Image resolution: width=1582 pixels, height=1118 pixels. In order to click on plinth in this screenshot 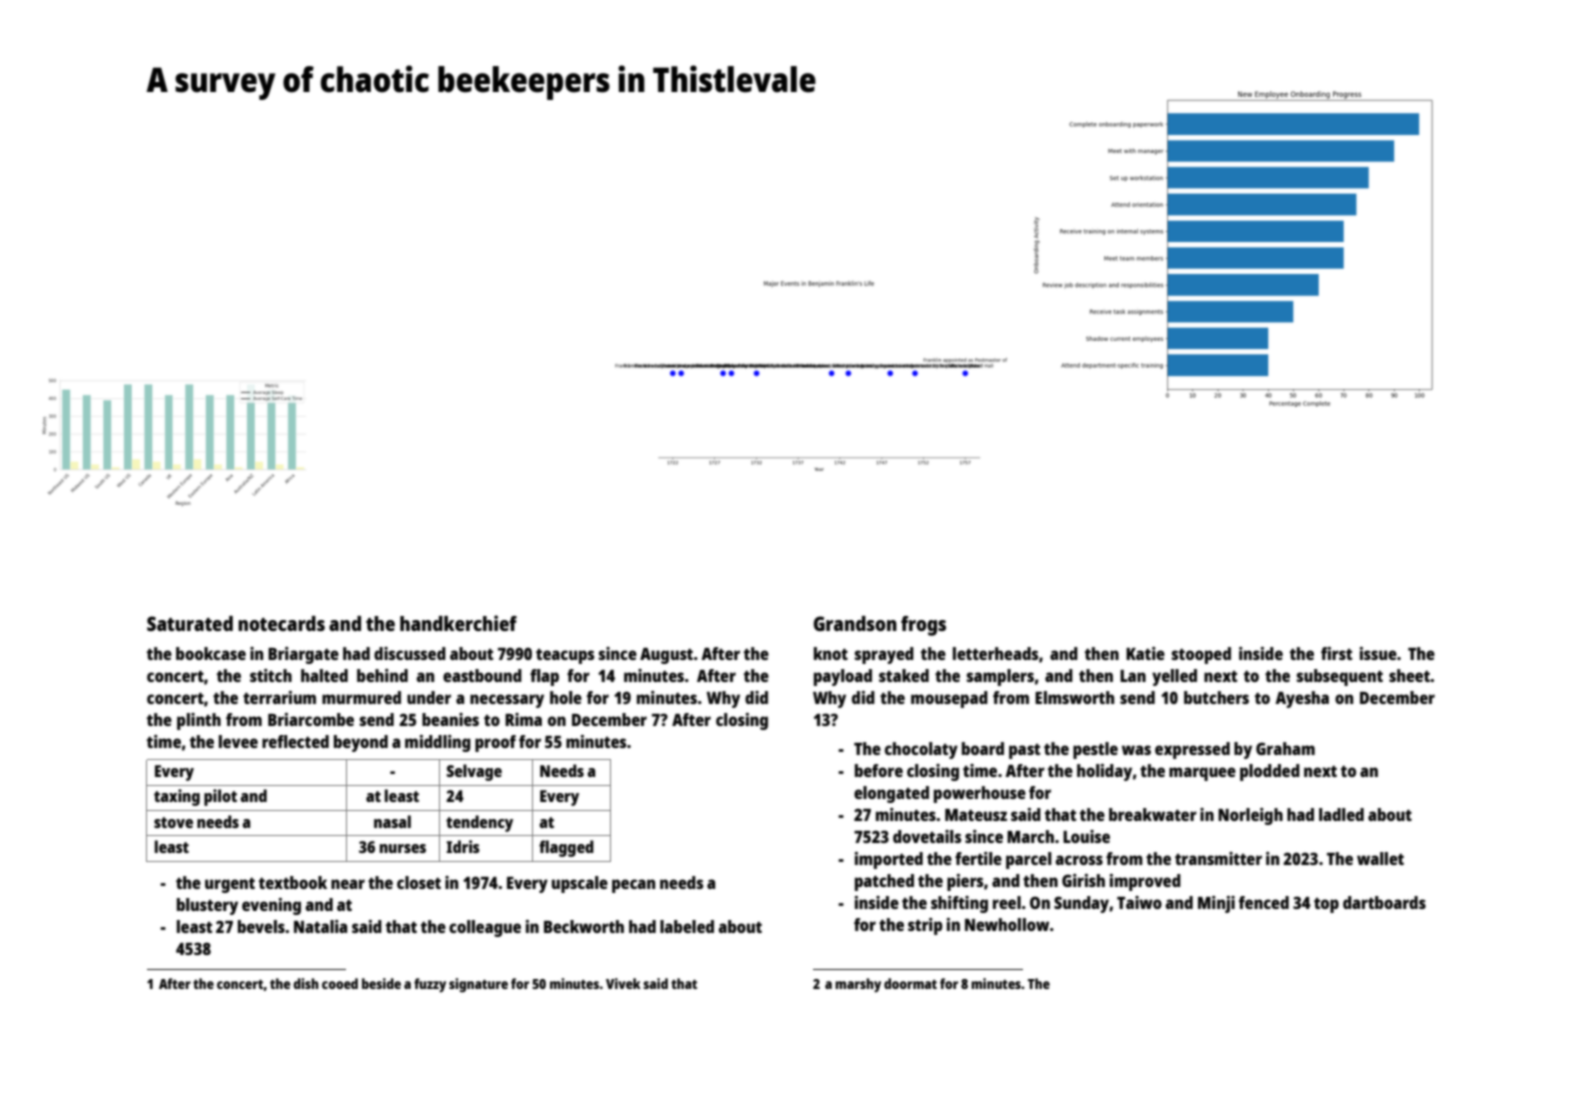, I will do `click(199, 721)`.
